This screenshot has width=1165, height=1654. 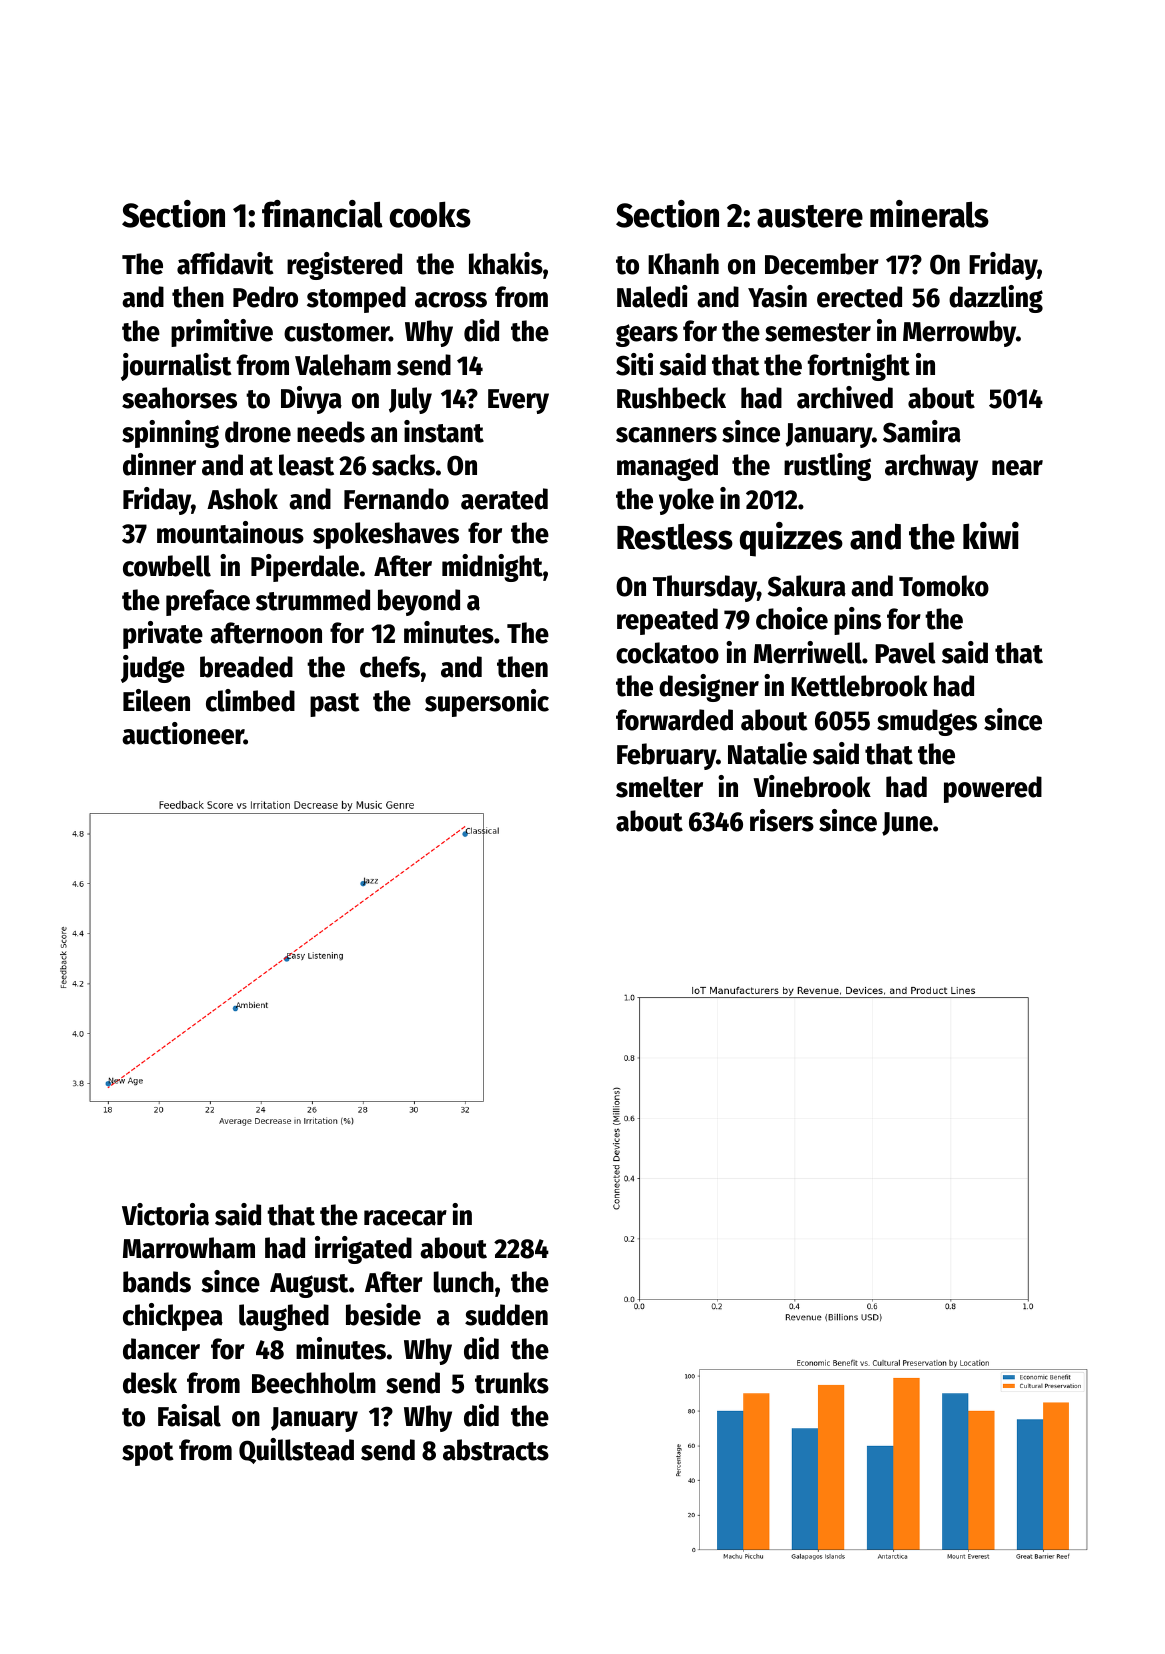 I want to click on trunks, so click(x=512, y=1383).
